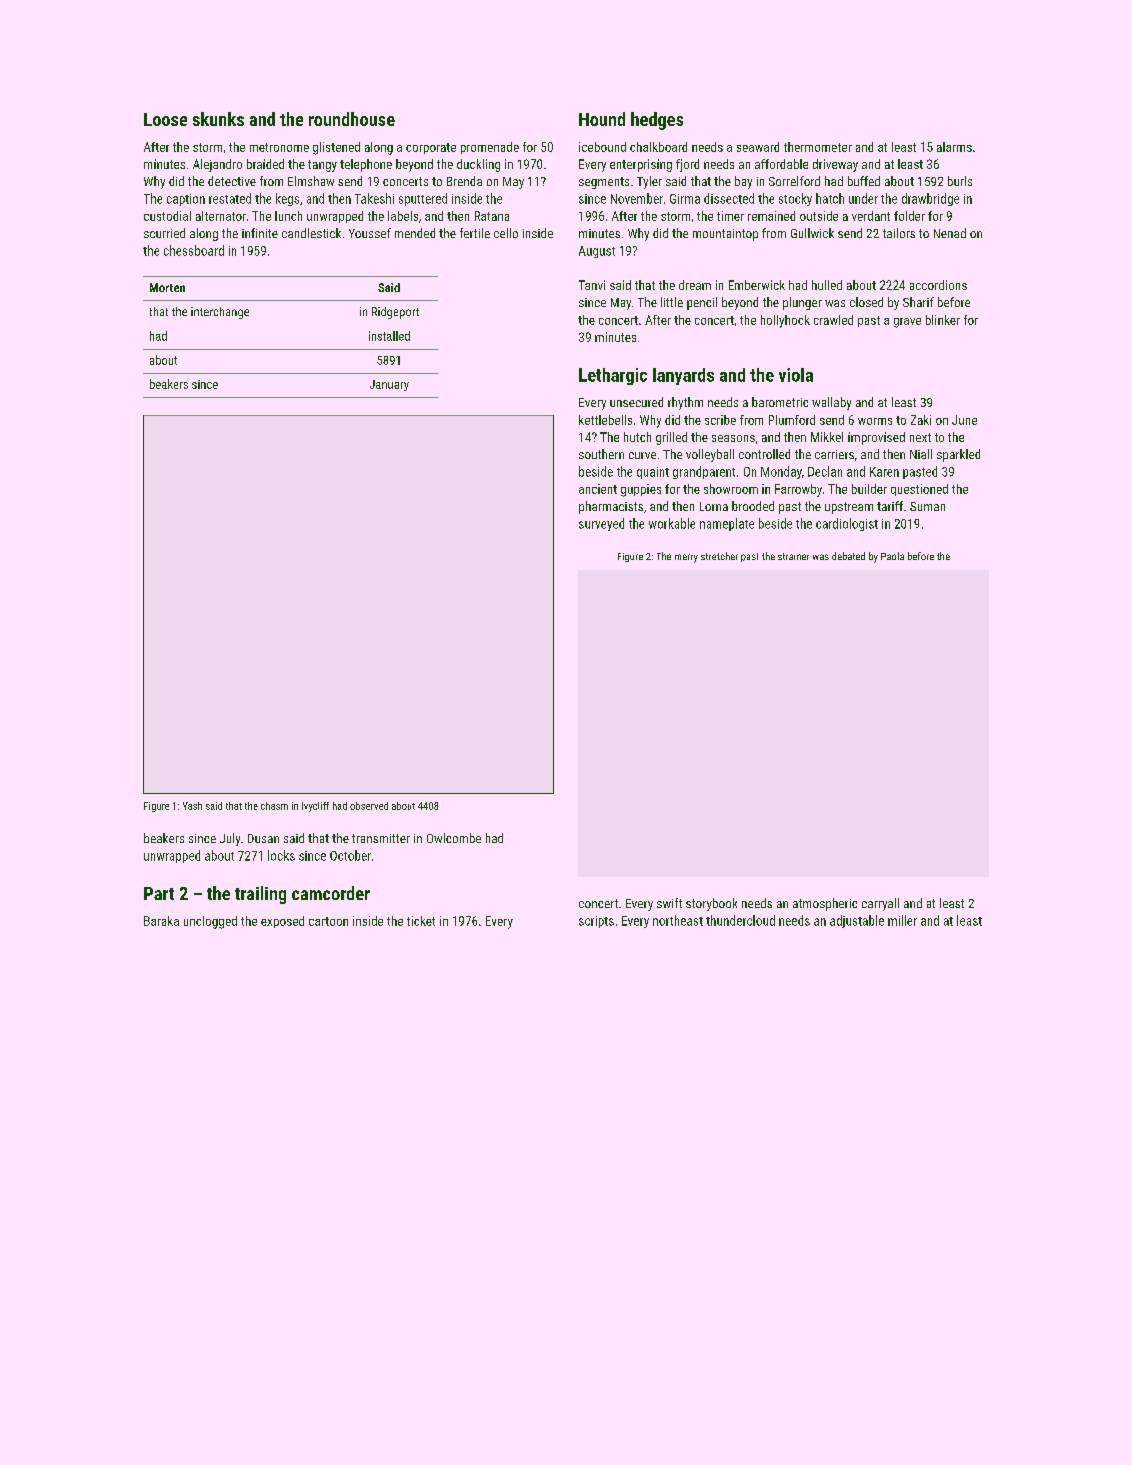  Describe the element at coordinates (636, 402) in the page. I see `unsecured` at that location.
